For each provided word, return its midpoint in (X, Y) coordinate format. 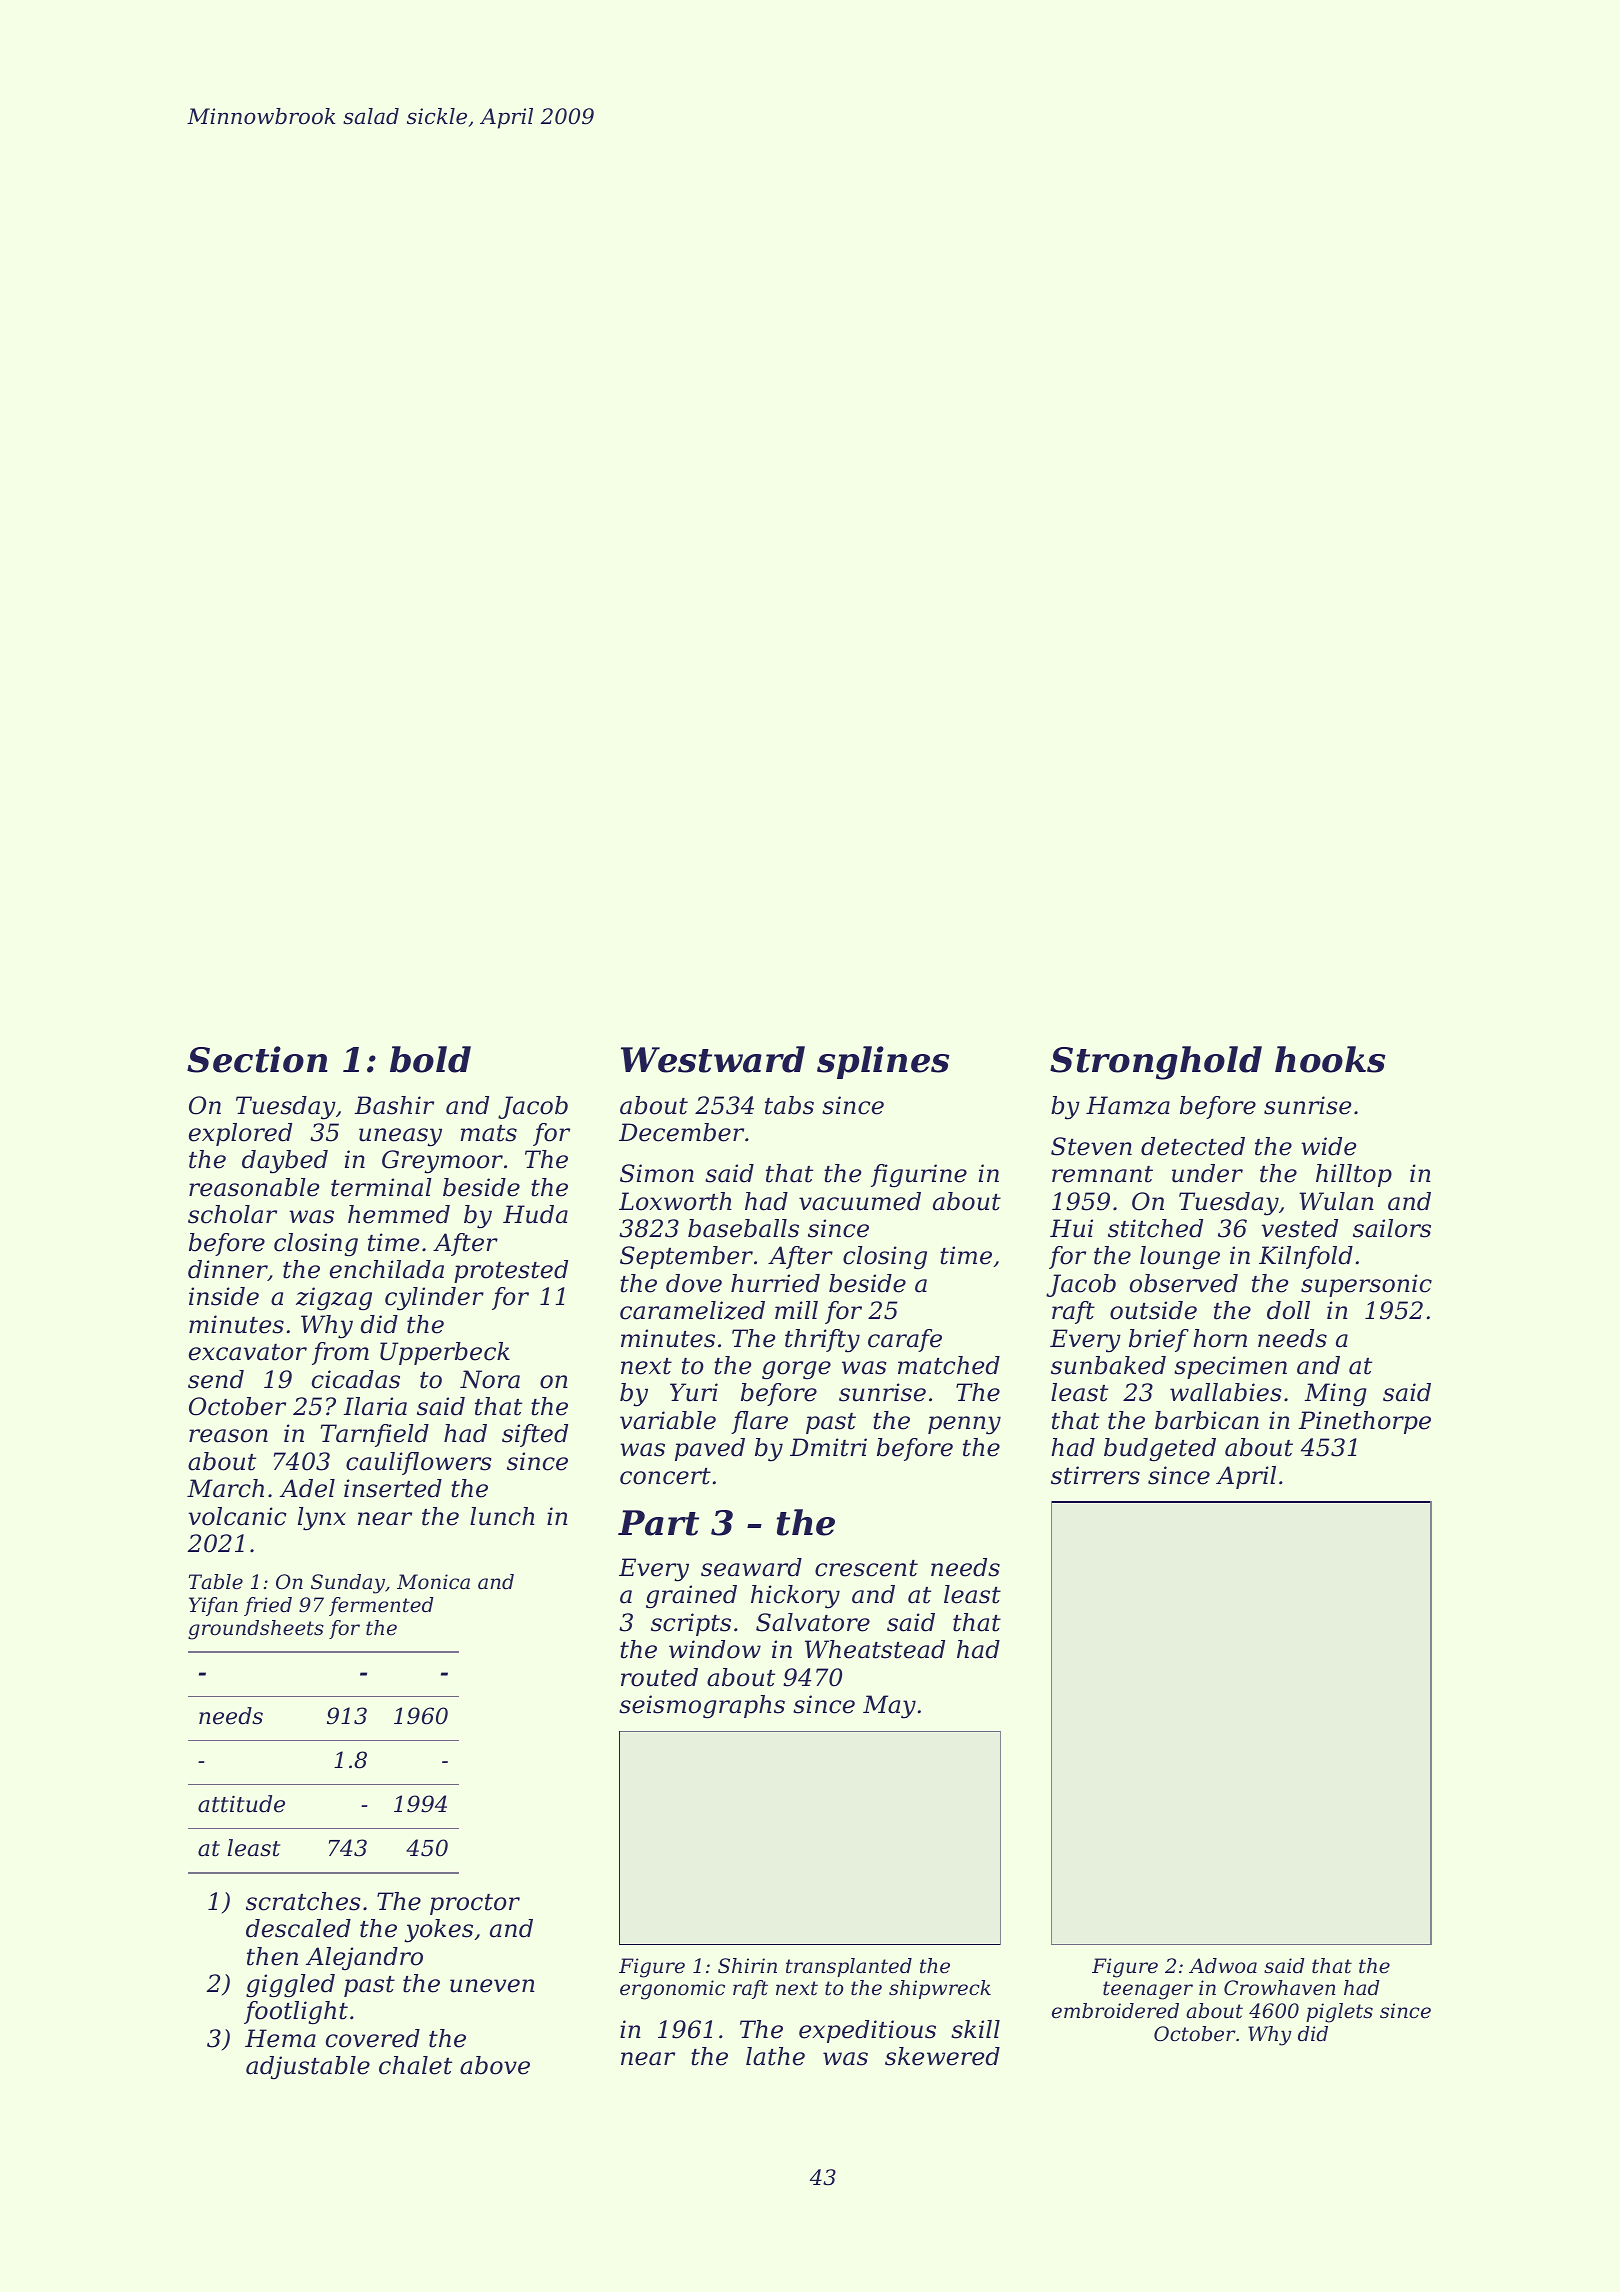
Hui (1071, 1228)
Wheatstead (875, 1649)
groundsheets (256, 1630)
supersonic (1366, 1285)
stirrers (1095, 1475)
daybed (285, 1162)
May (889, 1707)
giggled (290, 1986)
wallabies (1226, 1392)
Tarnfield (375, 1435)
